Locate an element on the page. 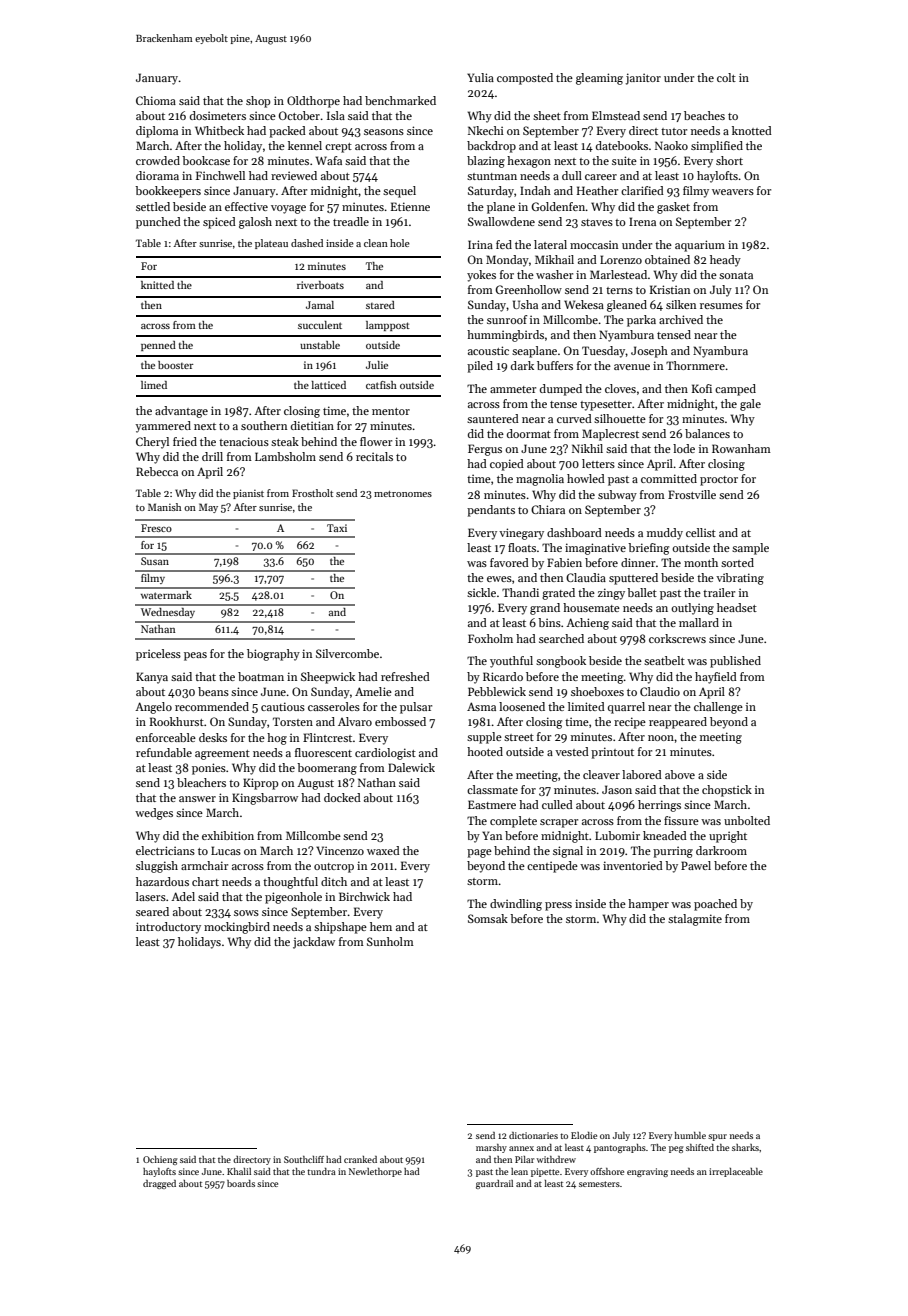  month is located at coordinates (701, 562).
